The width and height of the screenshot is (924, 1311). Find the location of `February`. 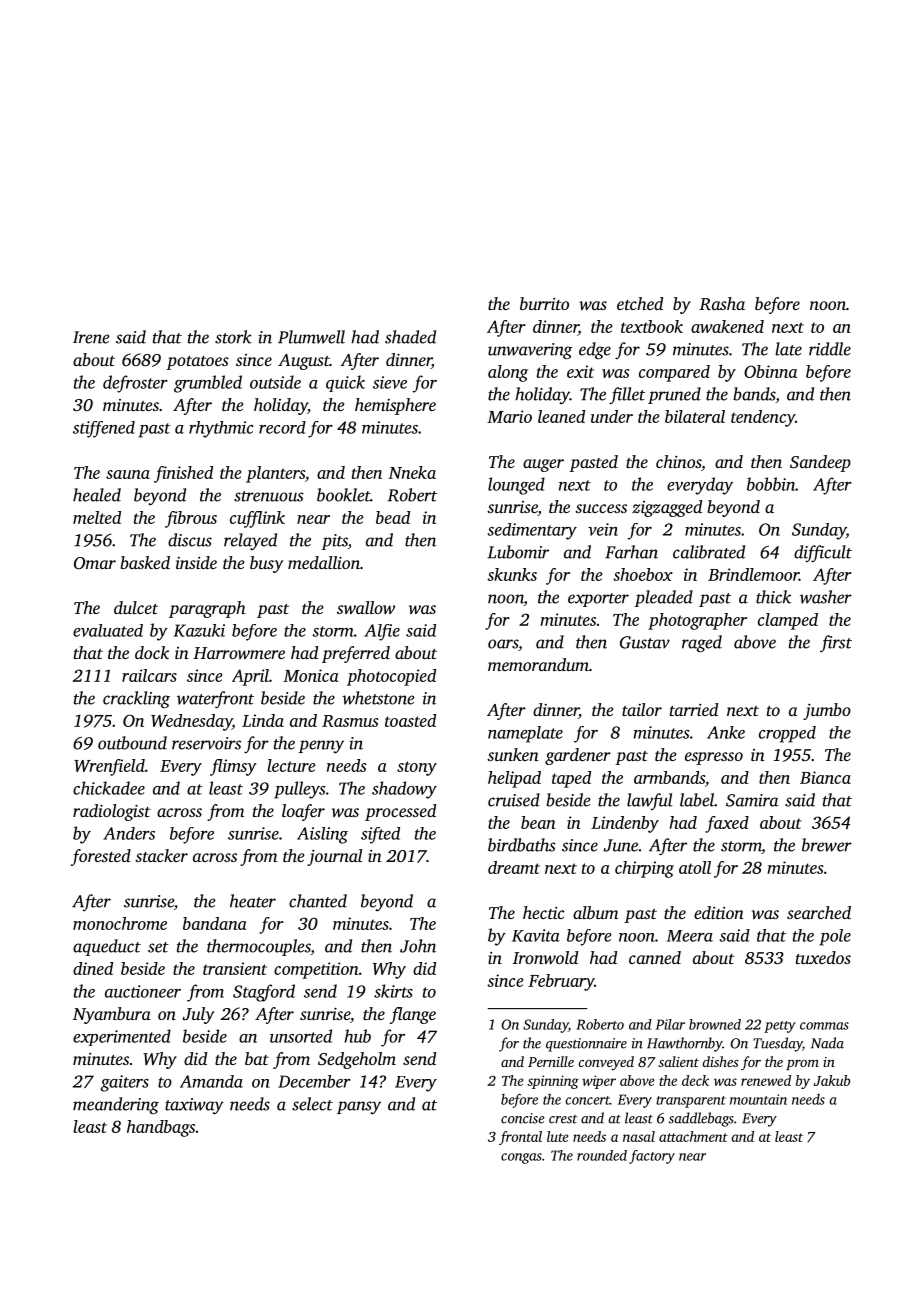

February is located at coordinates (561, 982).
